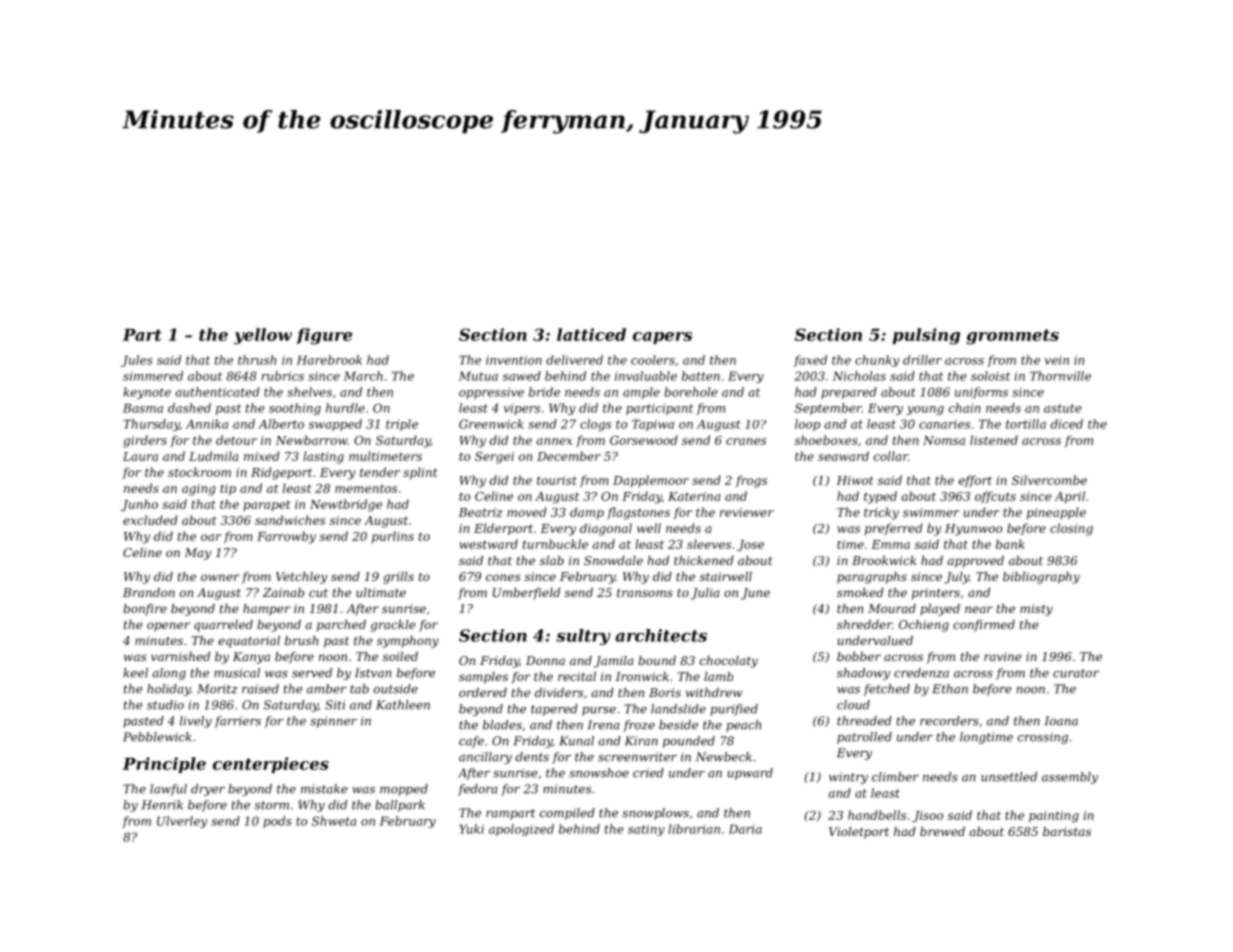 This screenshot has height=952, width=1233. I want to click on thickened, so click(704, 560).
